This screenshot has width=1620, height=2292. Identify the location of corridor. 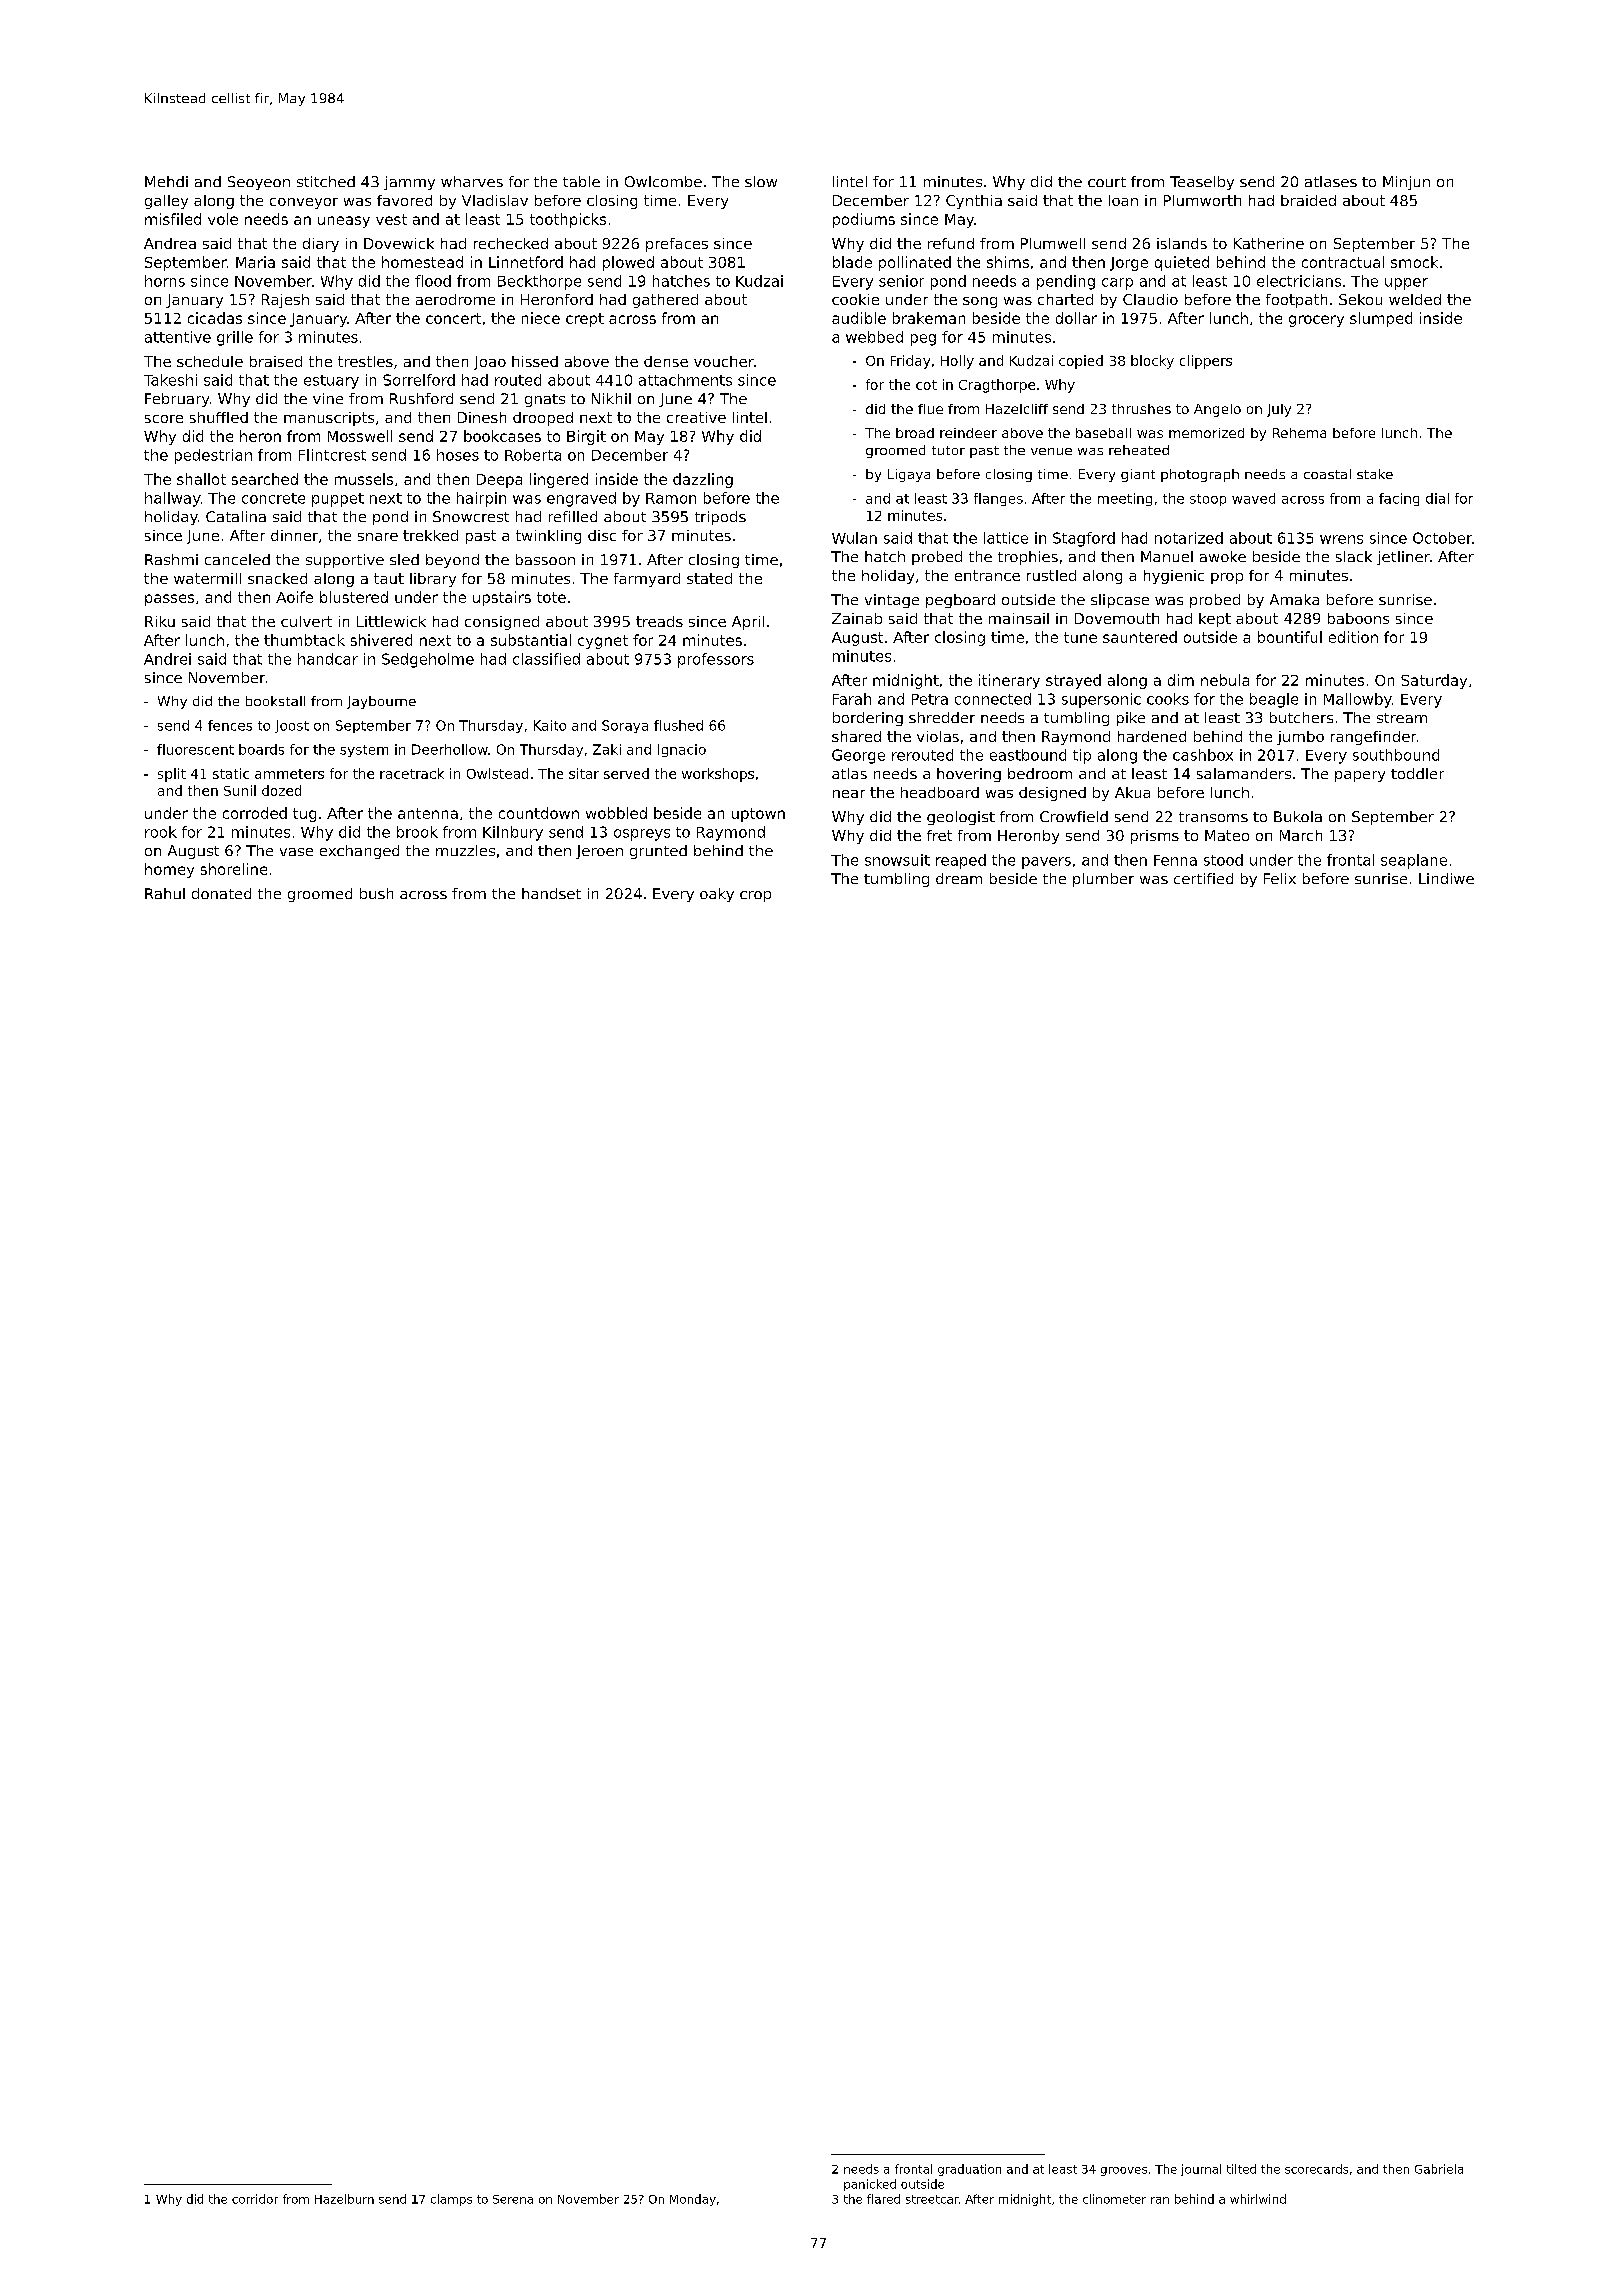
(255, 2199).
